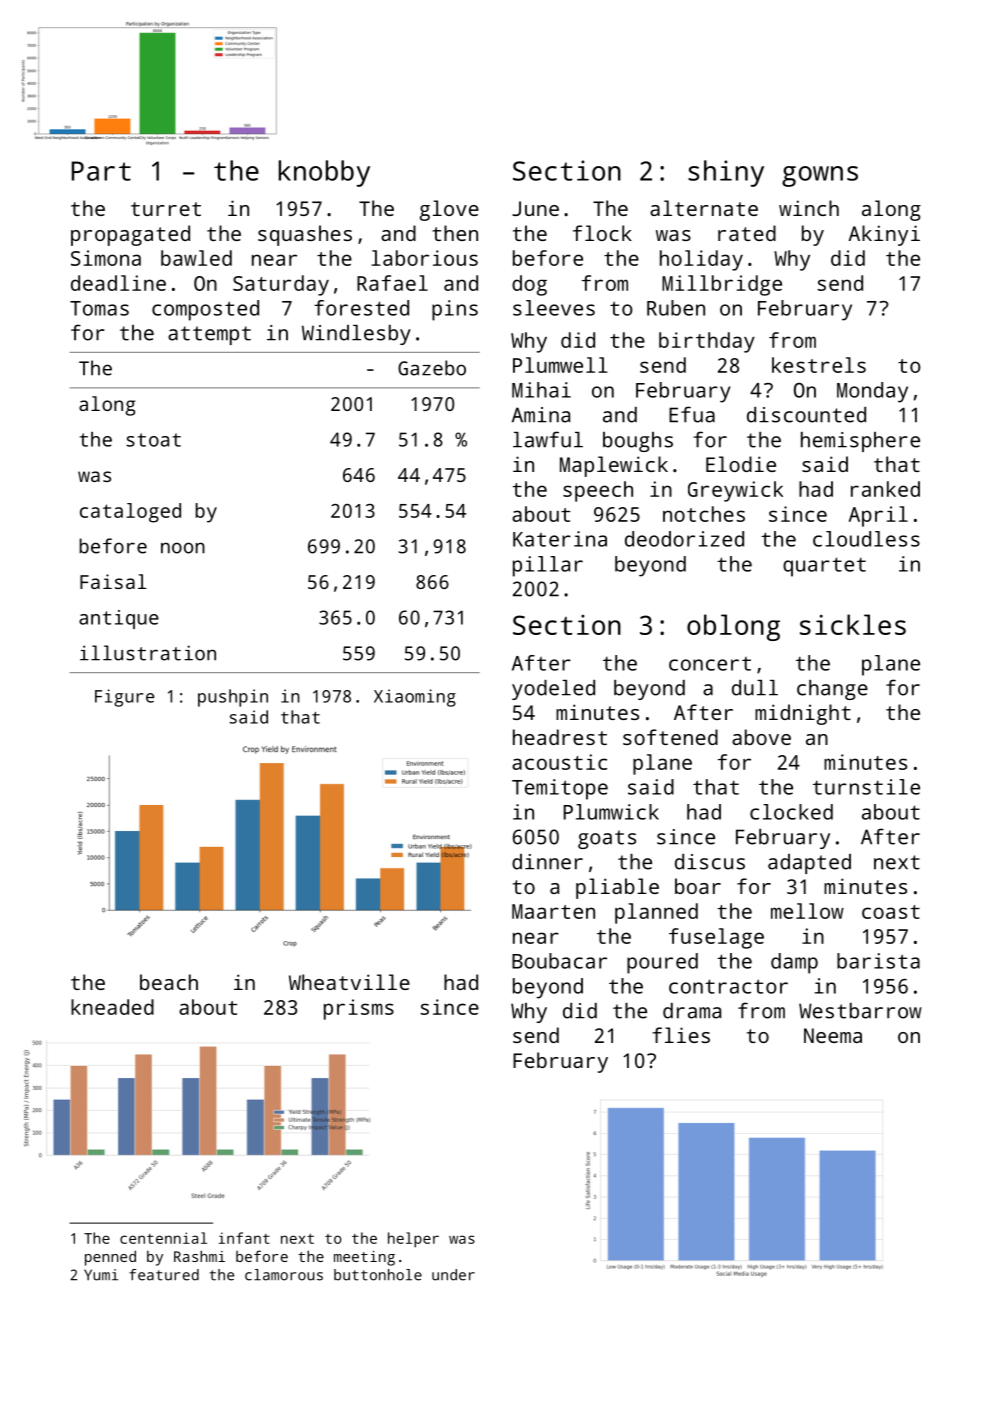  I want to click on kneaded, so click(112, 1007).
